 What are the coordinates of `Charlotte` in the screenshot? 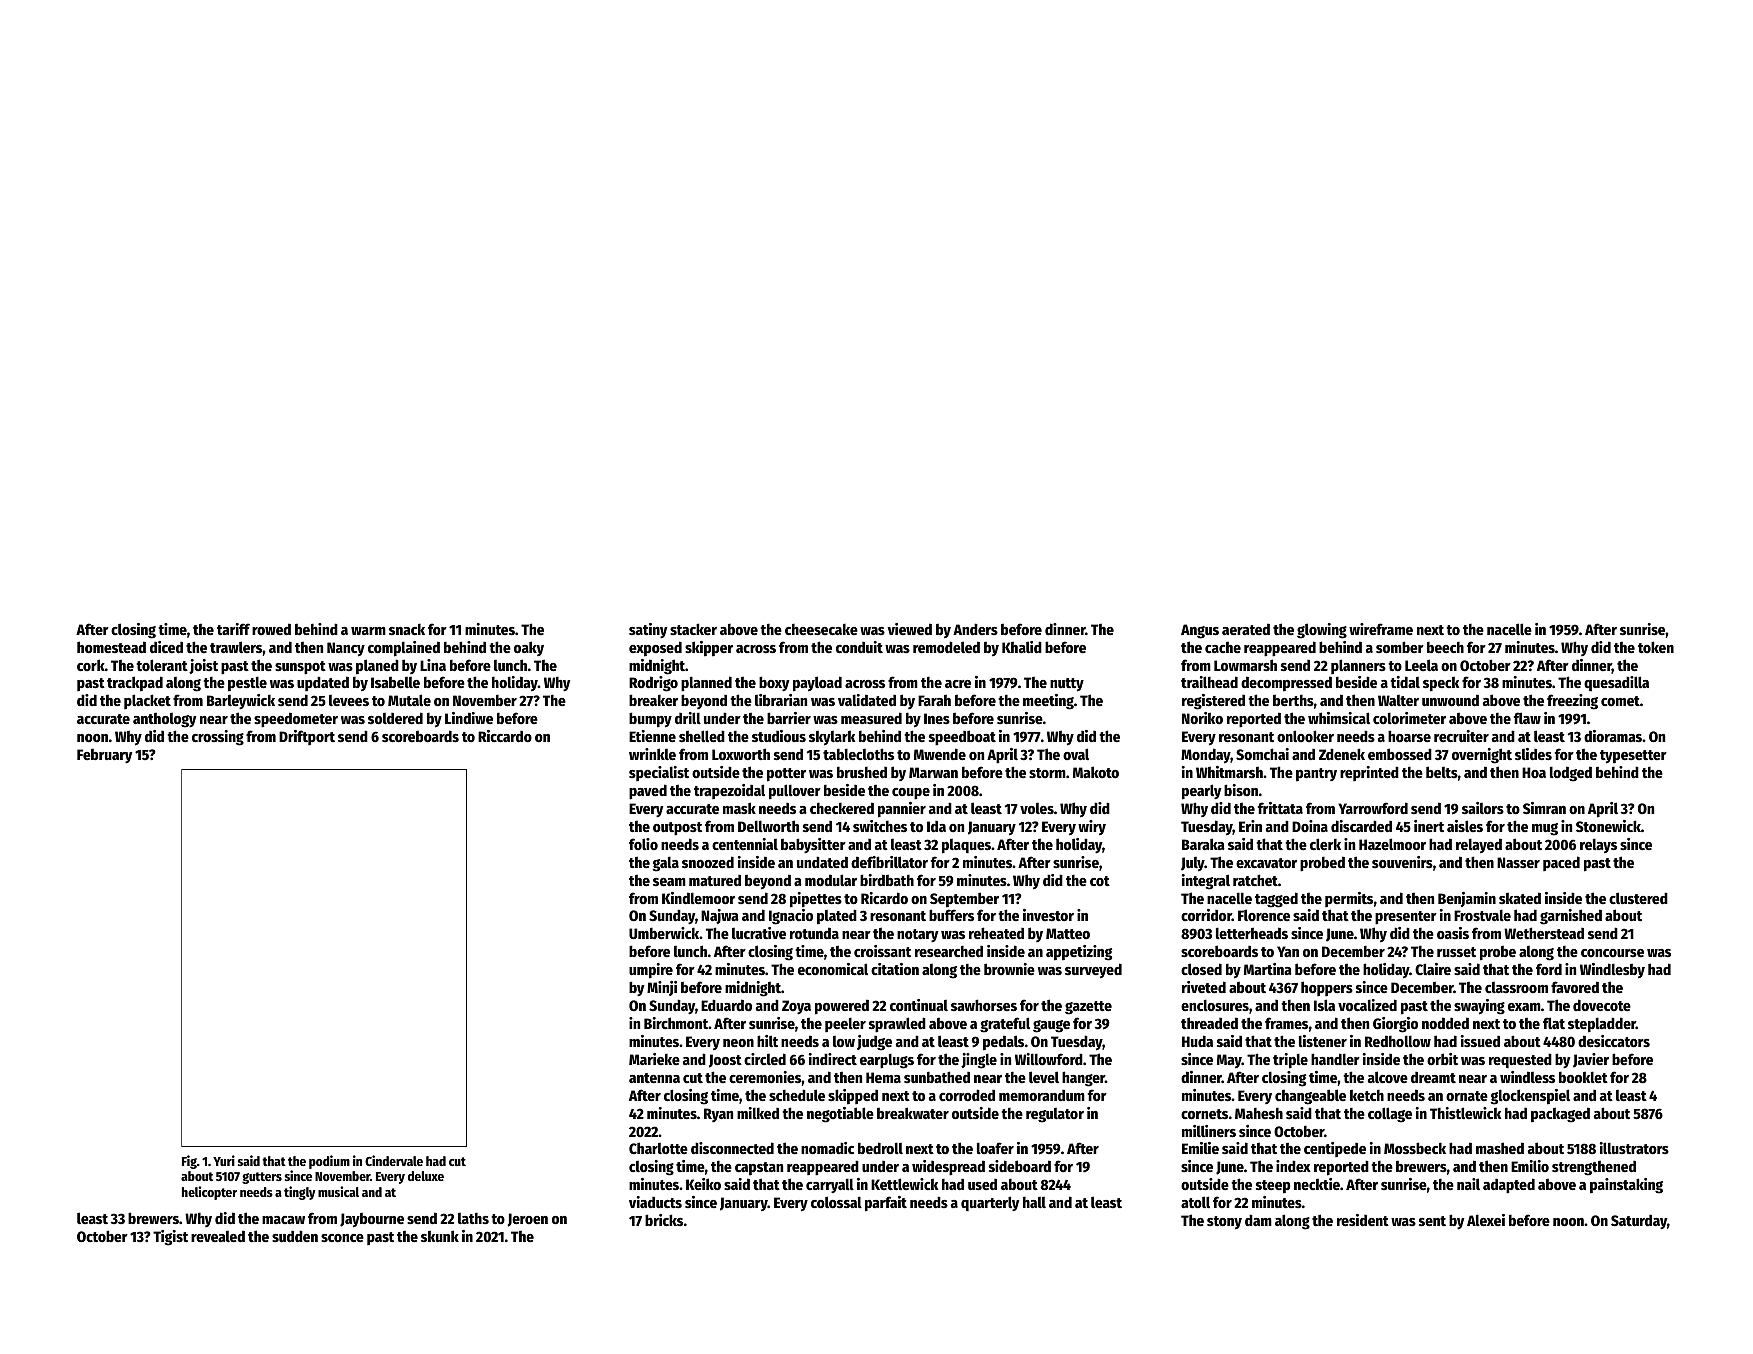 It's located at (658, 1148).
